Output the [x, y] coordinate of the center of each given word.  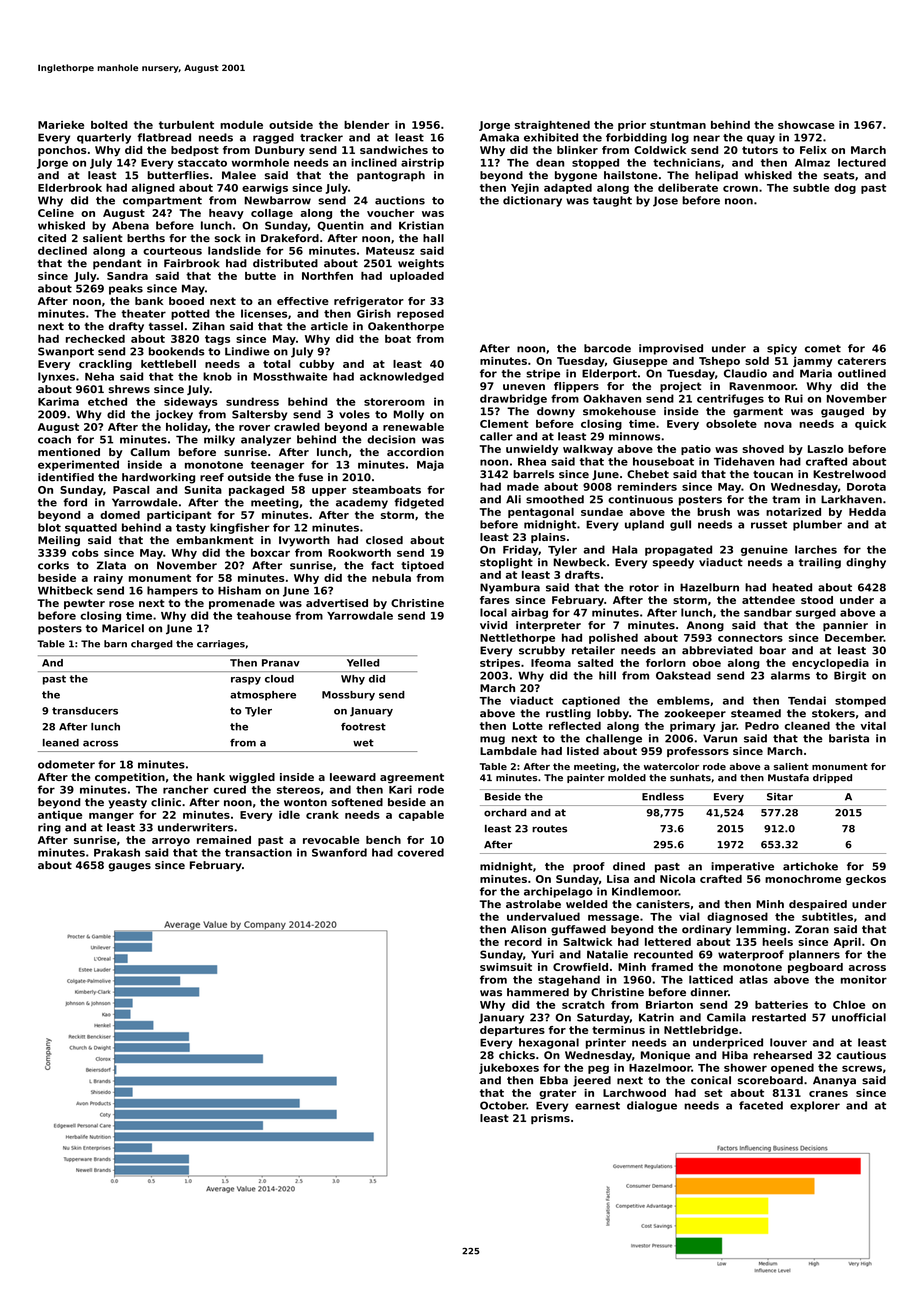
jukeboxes [509, 1068]
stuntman [678, 125]
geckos [866, 880]
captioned [591, 701]
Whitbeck [65, 590]
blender [366, 125]
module [241, 125]
